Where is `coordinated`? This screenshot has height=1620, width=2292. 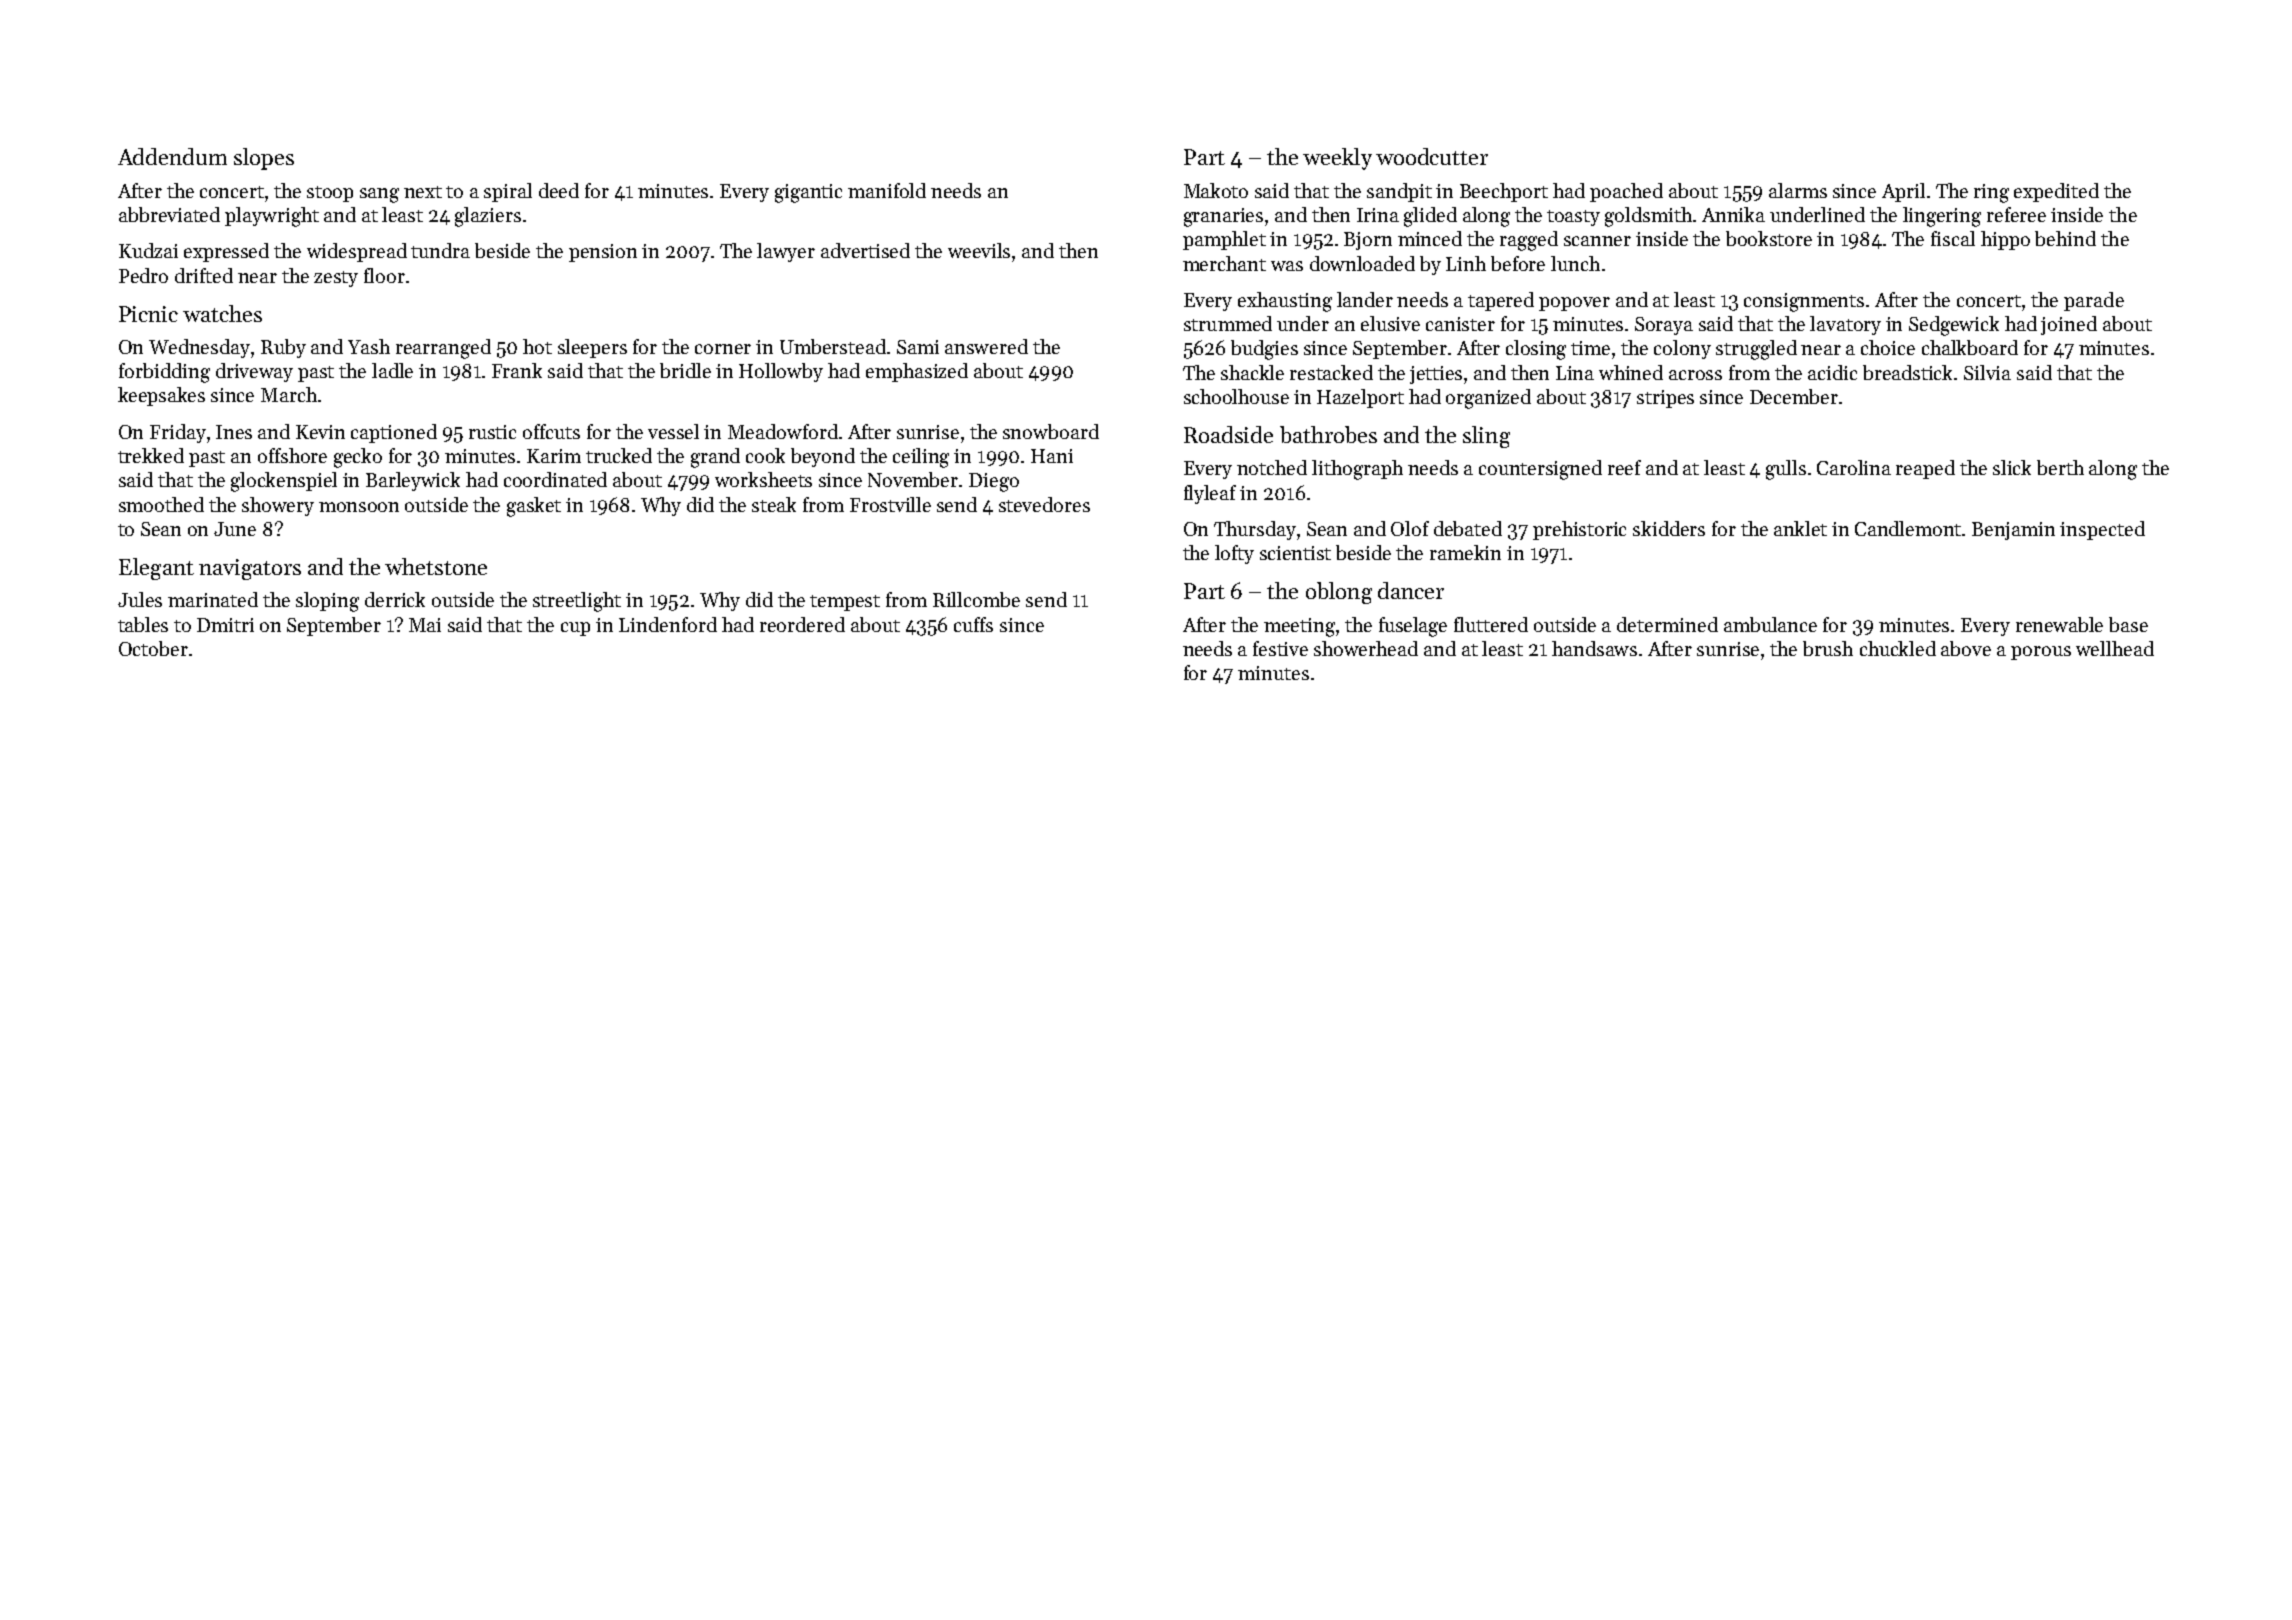
coordinated is located at coordinates (555, 479).
